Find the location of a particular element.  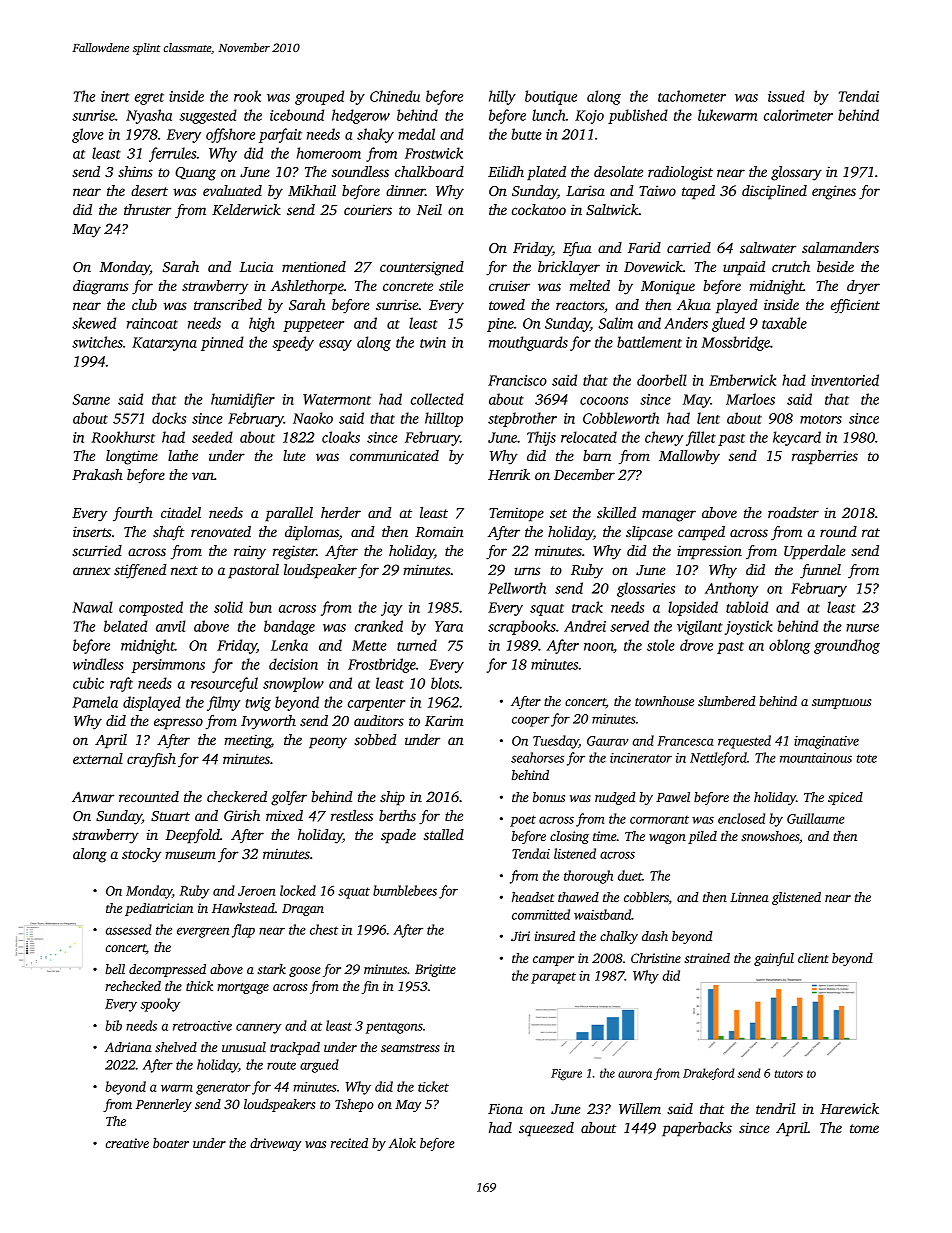

Alok is located at coordinates (402, 1143).
